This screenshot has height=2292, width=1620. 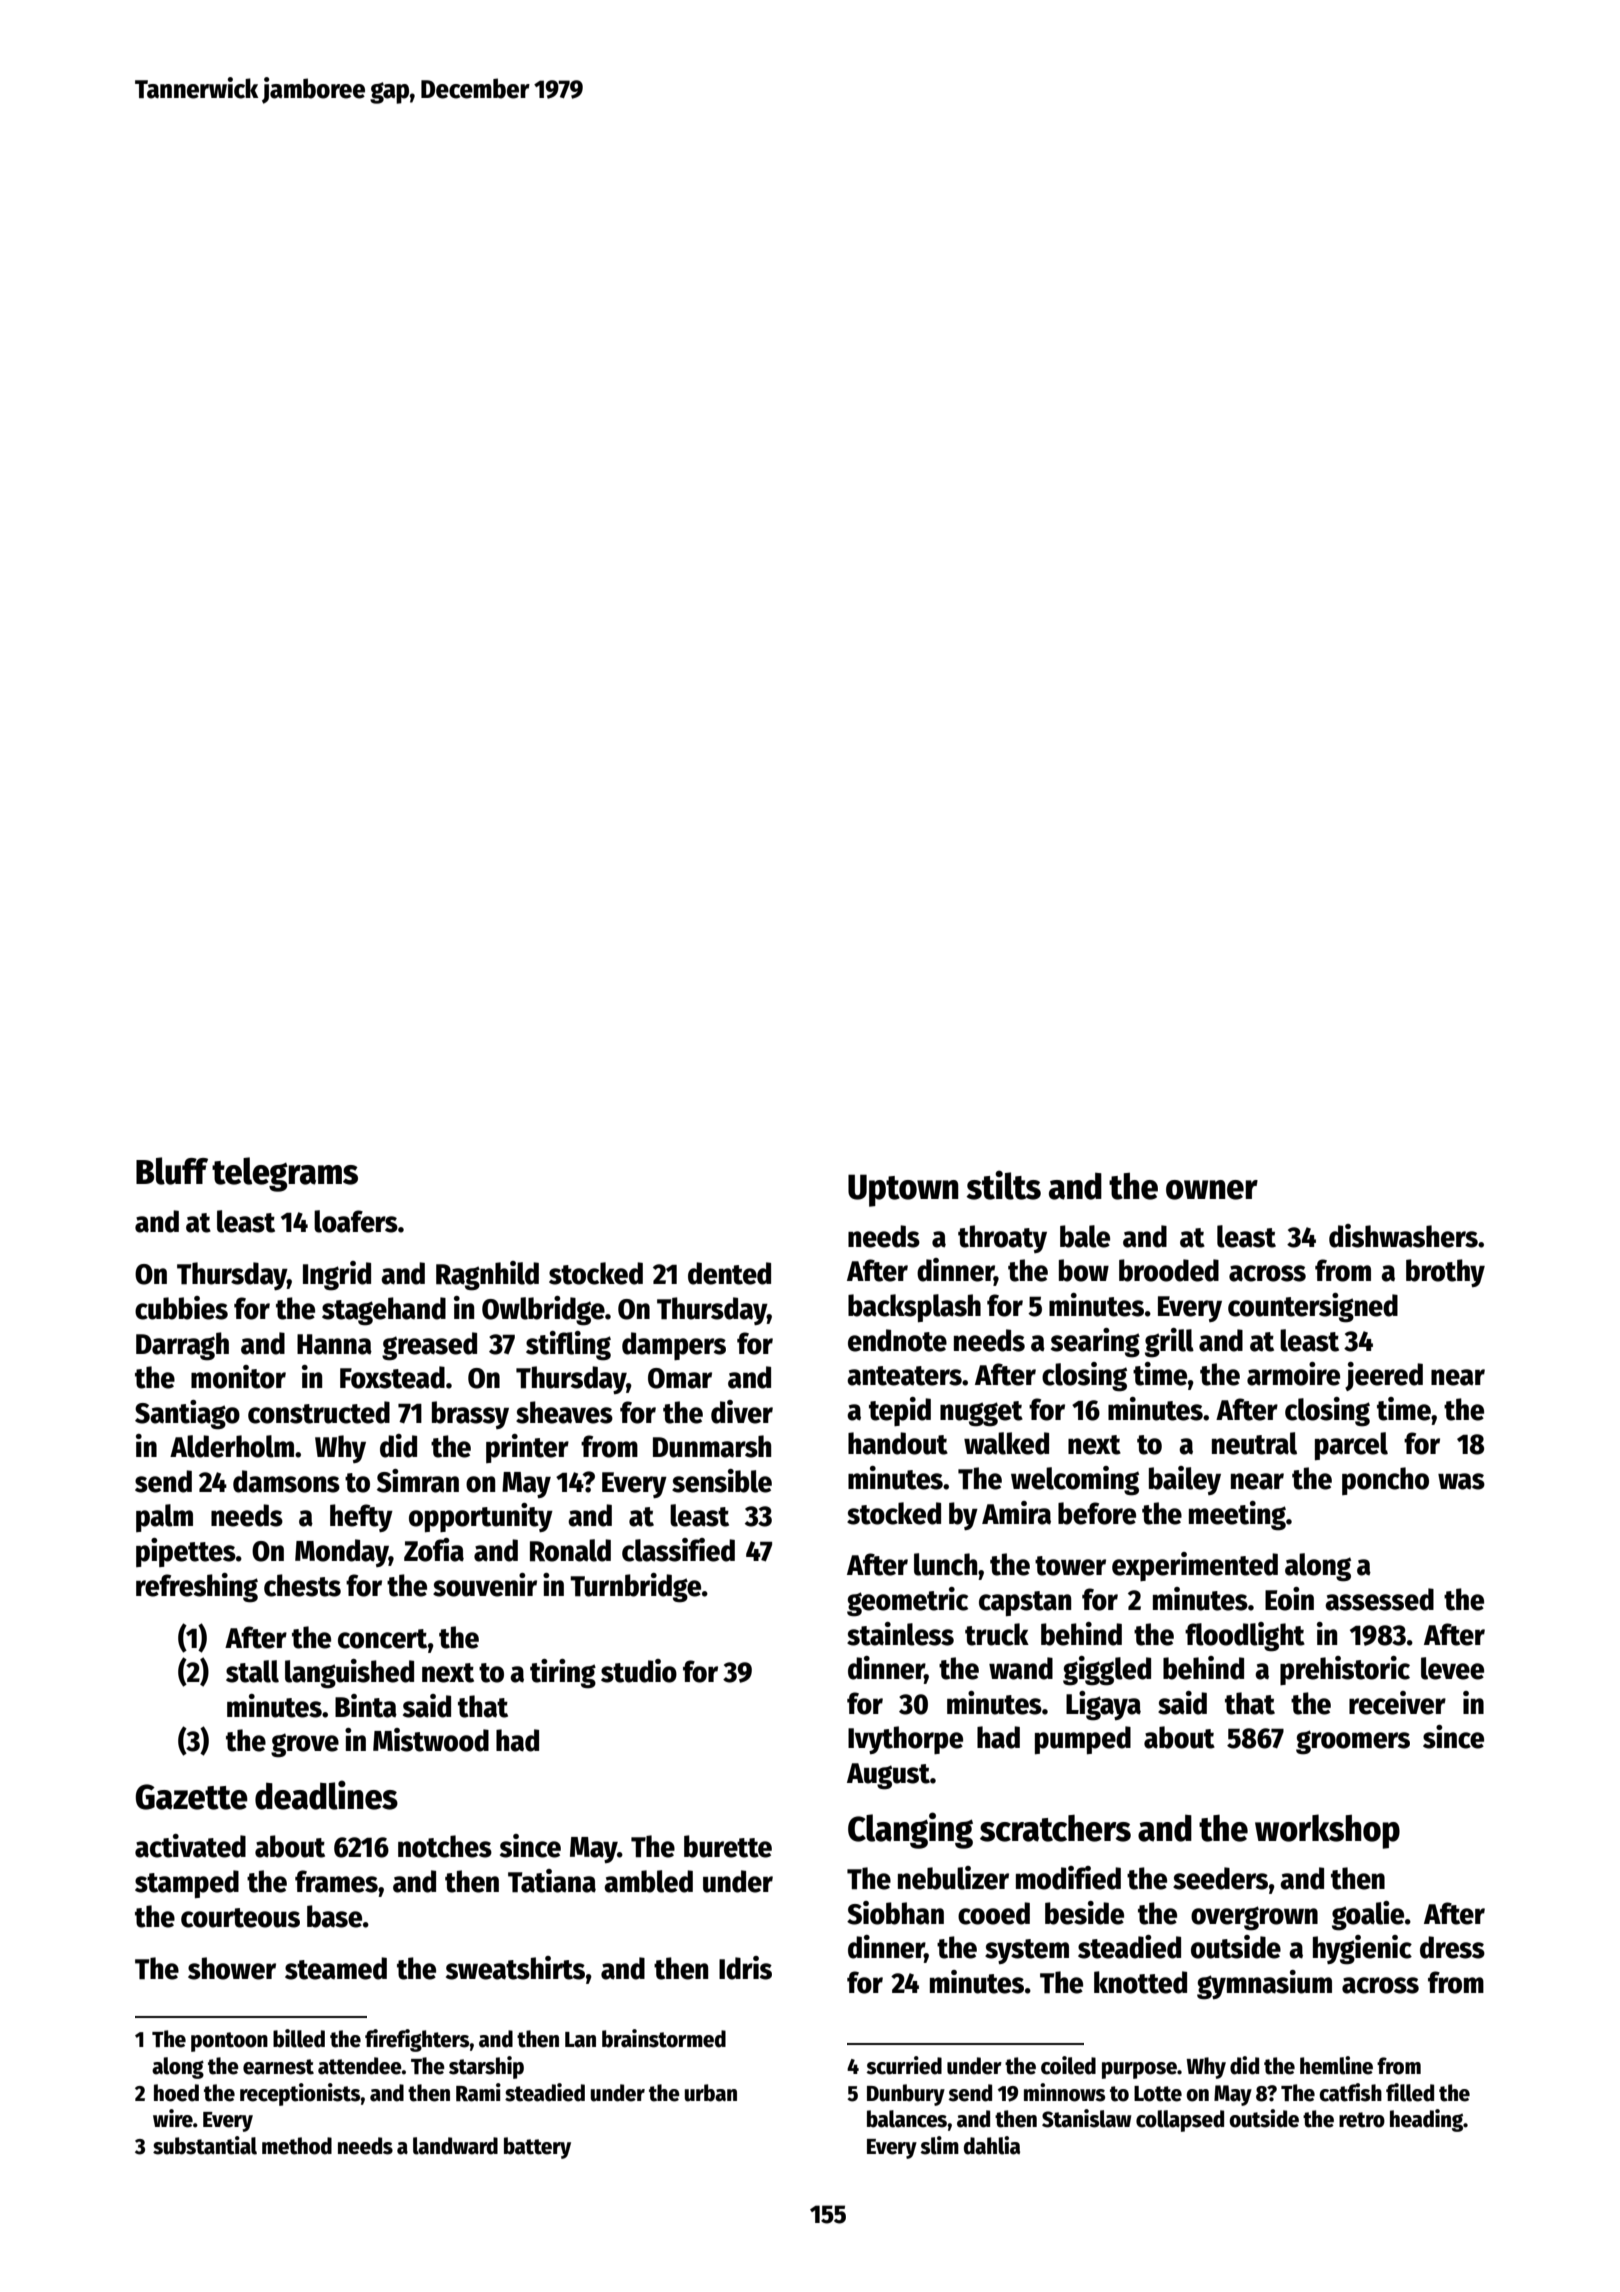 I want to click on telegrams, so click(x=285, y=1174).
